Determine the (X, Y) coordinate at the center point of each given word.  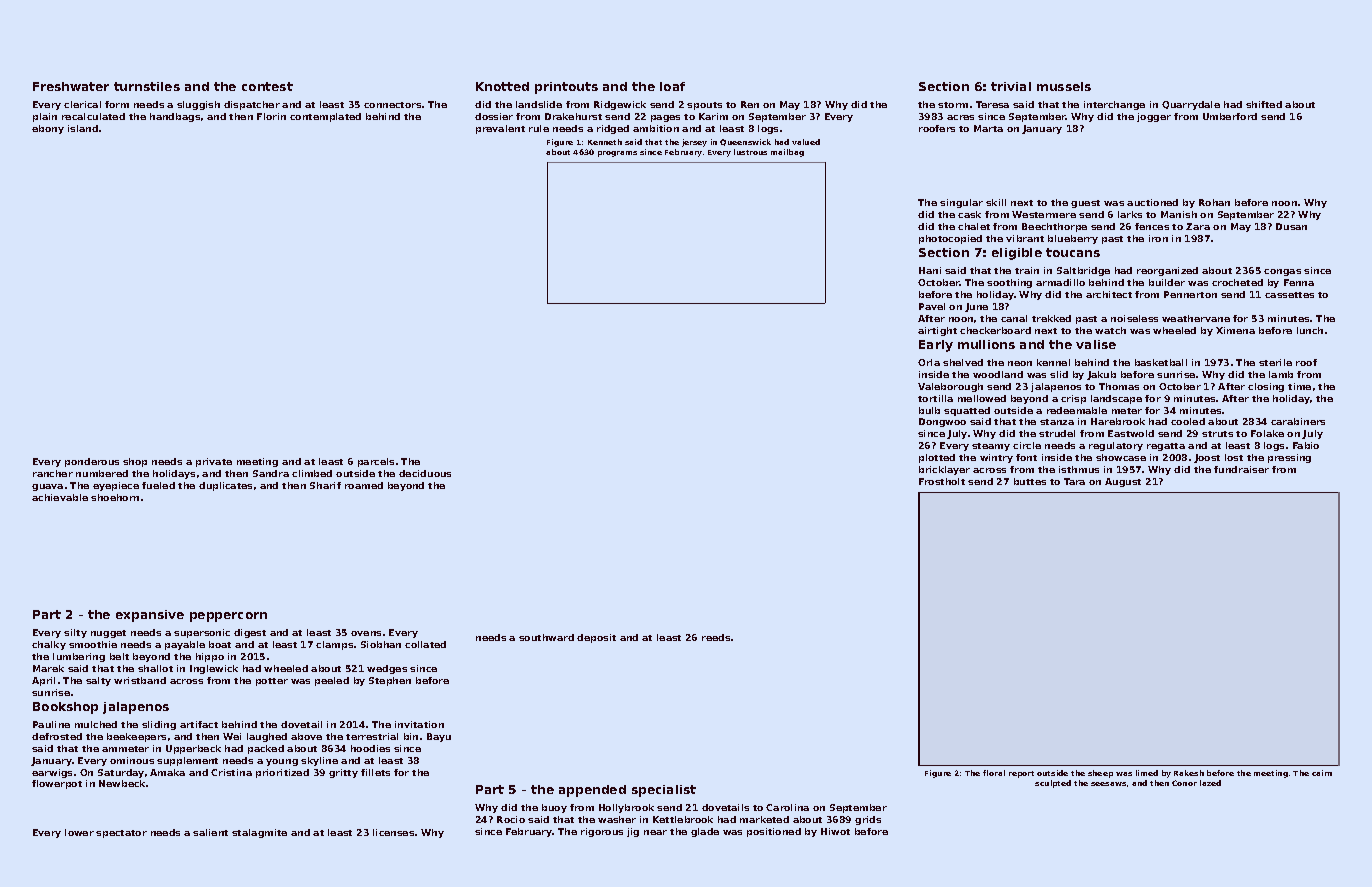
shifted (1264, 104)
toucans (1073, 252)
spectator (121, 834)
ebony (48, 129)
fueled (158, 485)
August (1123, 482)
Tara (1074, 481)
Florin (271, 116)
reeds (716, 637)
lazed (1210, 783)
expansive (150, 616)
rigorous (602, 832)
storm (953, 105)
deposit (596, 638)
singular (961, 203)
